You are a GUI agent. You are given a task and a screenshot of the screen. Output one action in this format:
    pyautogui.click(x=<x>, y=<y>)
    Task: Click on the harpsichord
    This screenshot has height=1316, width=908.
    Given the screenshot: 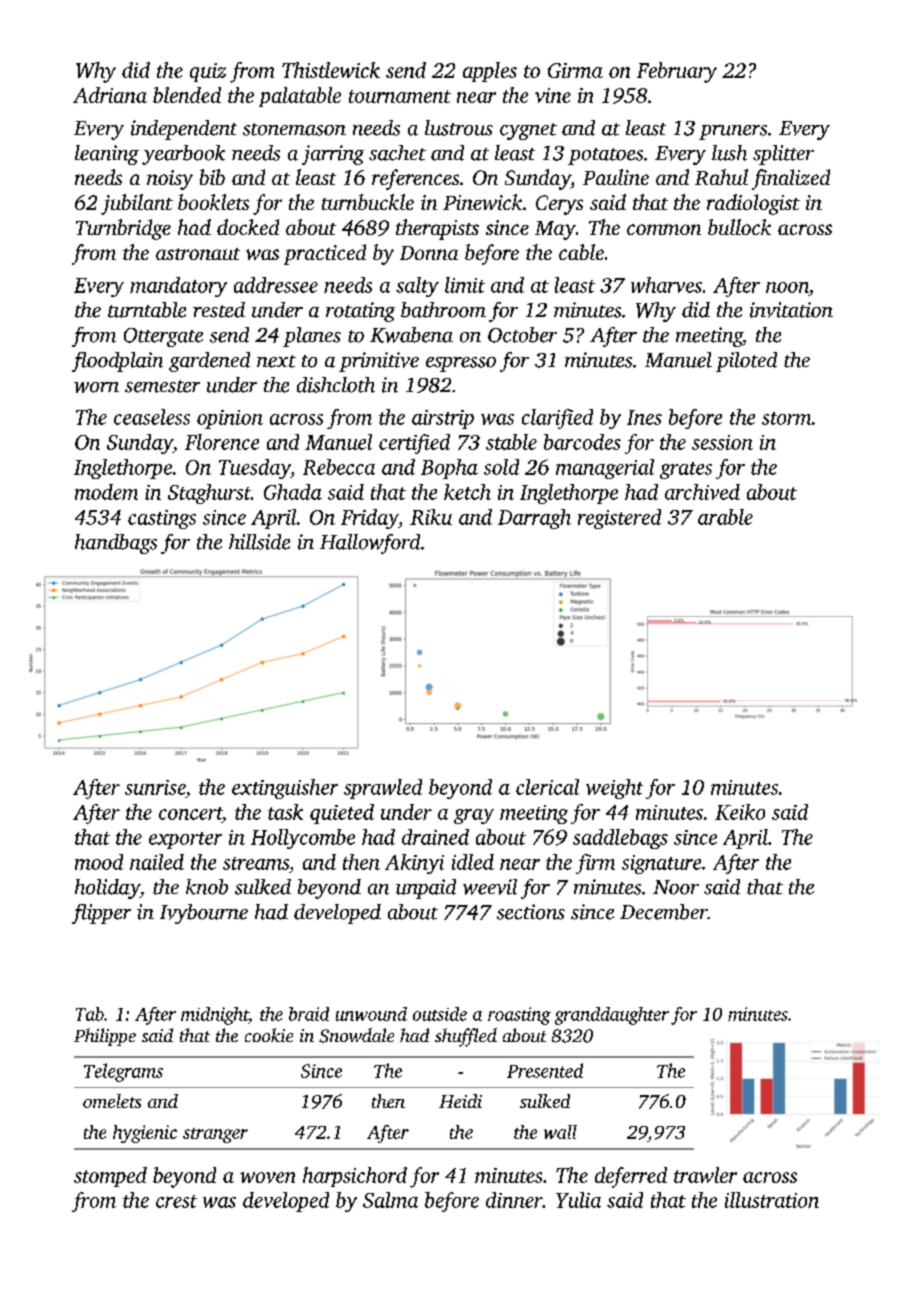 What is the action you would take?
    pyautogui.click(x=355, y=1177)
